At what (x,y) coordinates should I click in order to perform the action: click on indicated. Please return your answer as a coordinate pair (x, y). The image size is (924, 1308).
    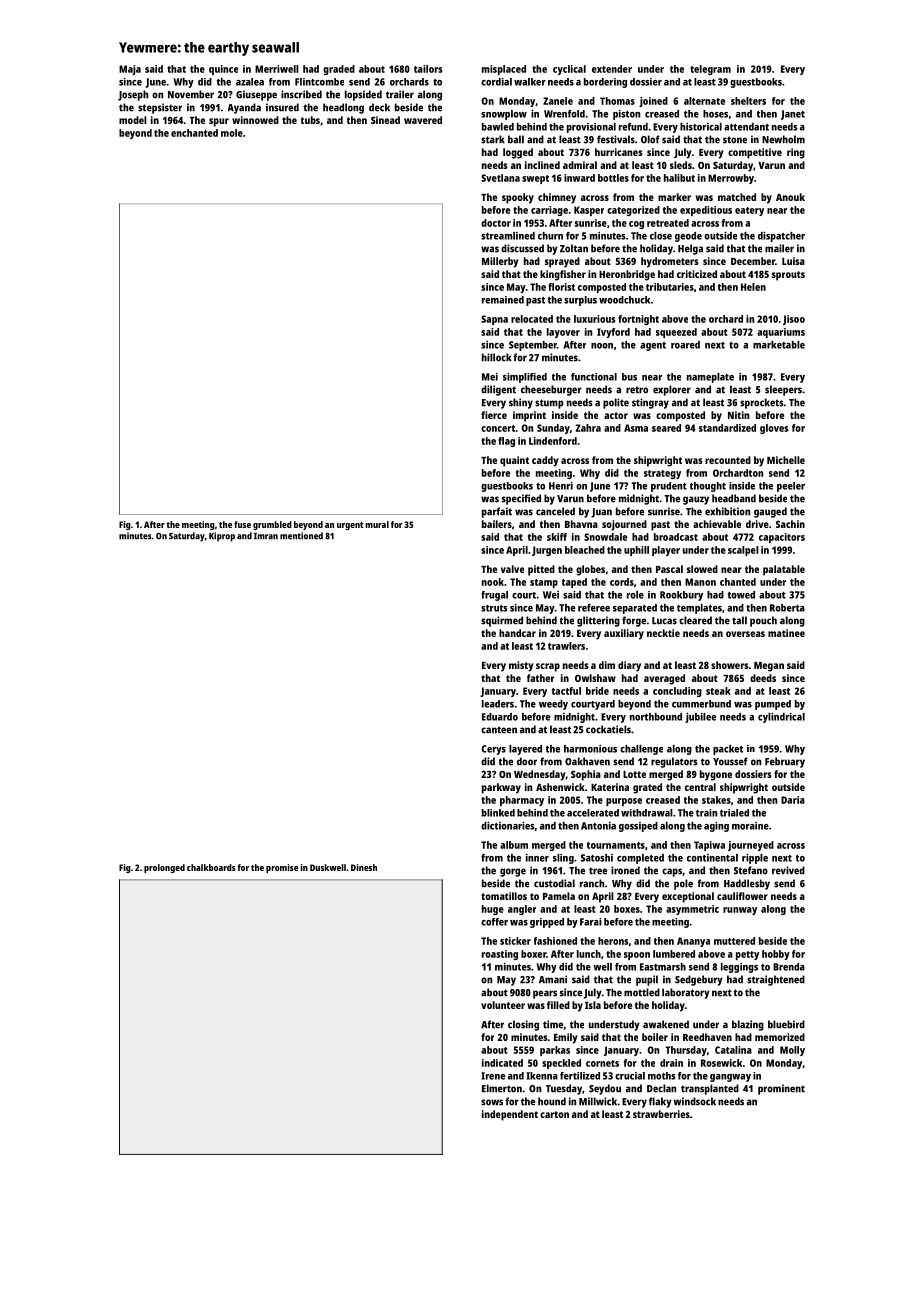
    Looking at the image, I should click on (502, 1063).
